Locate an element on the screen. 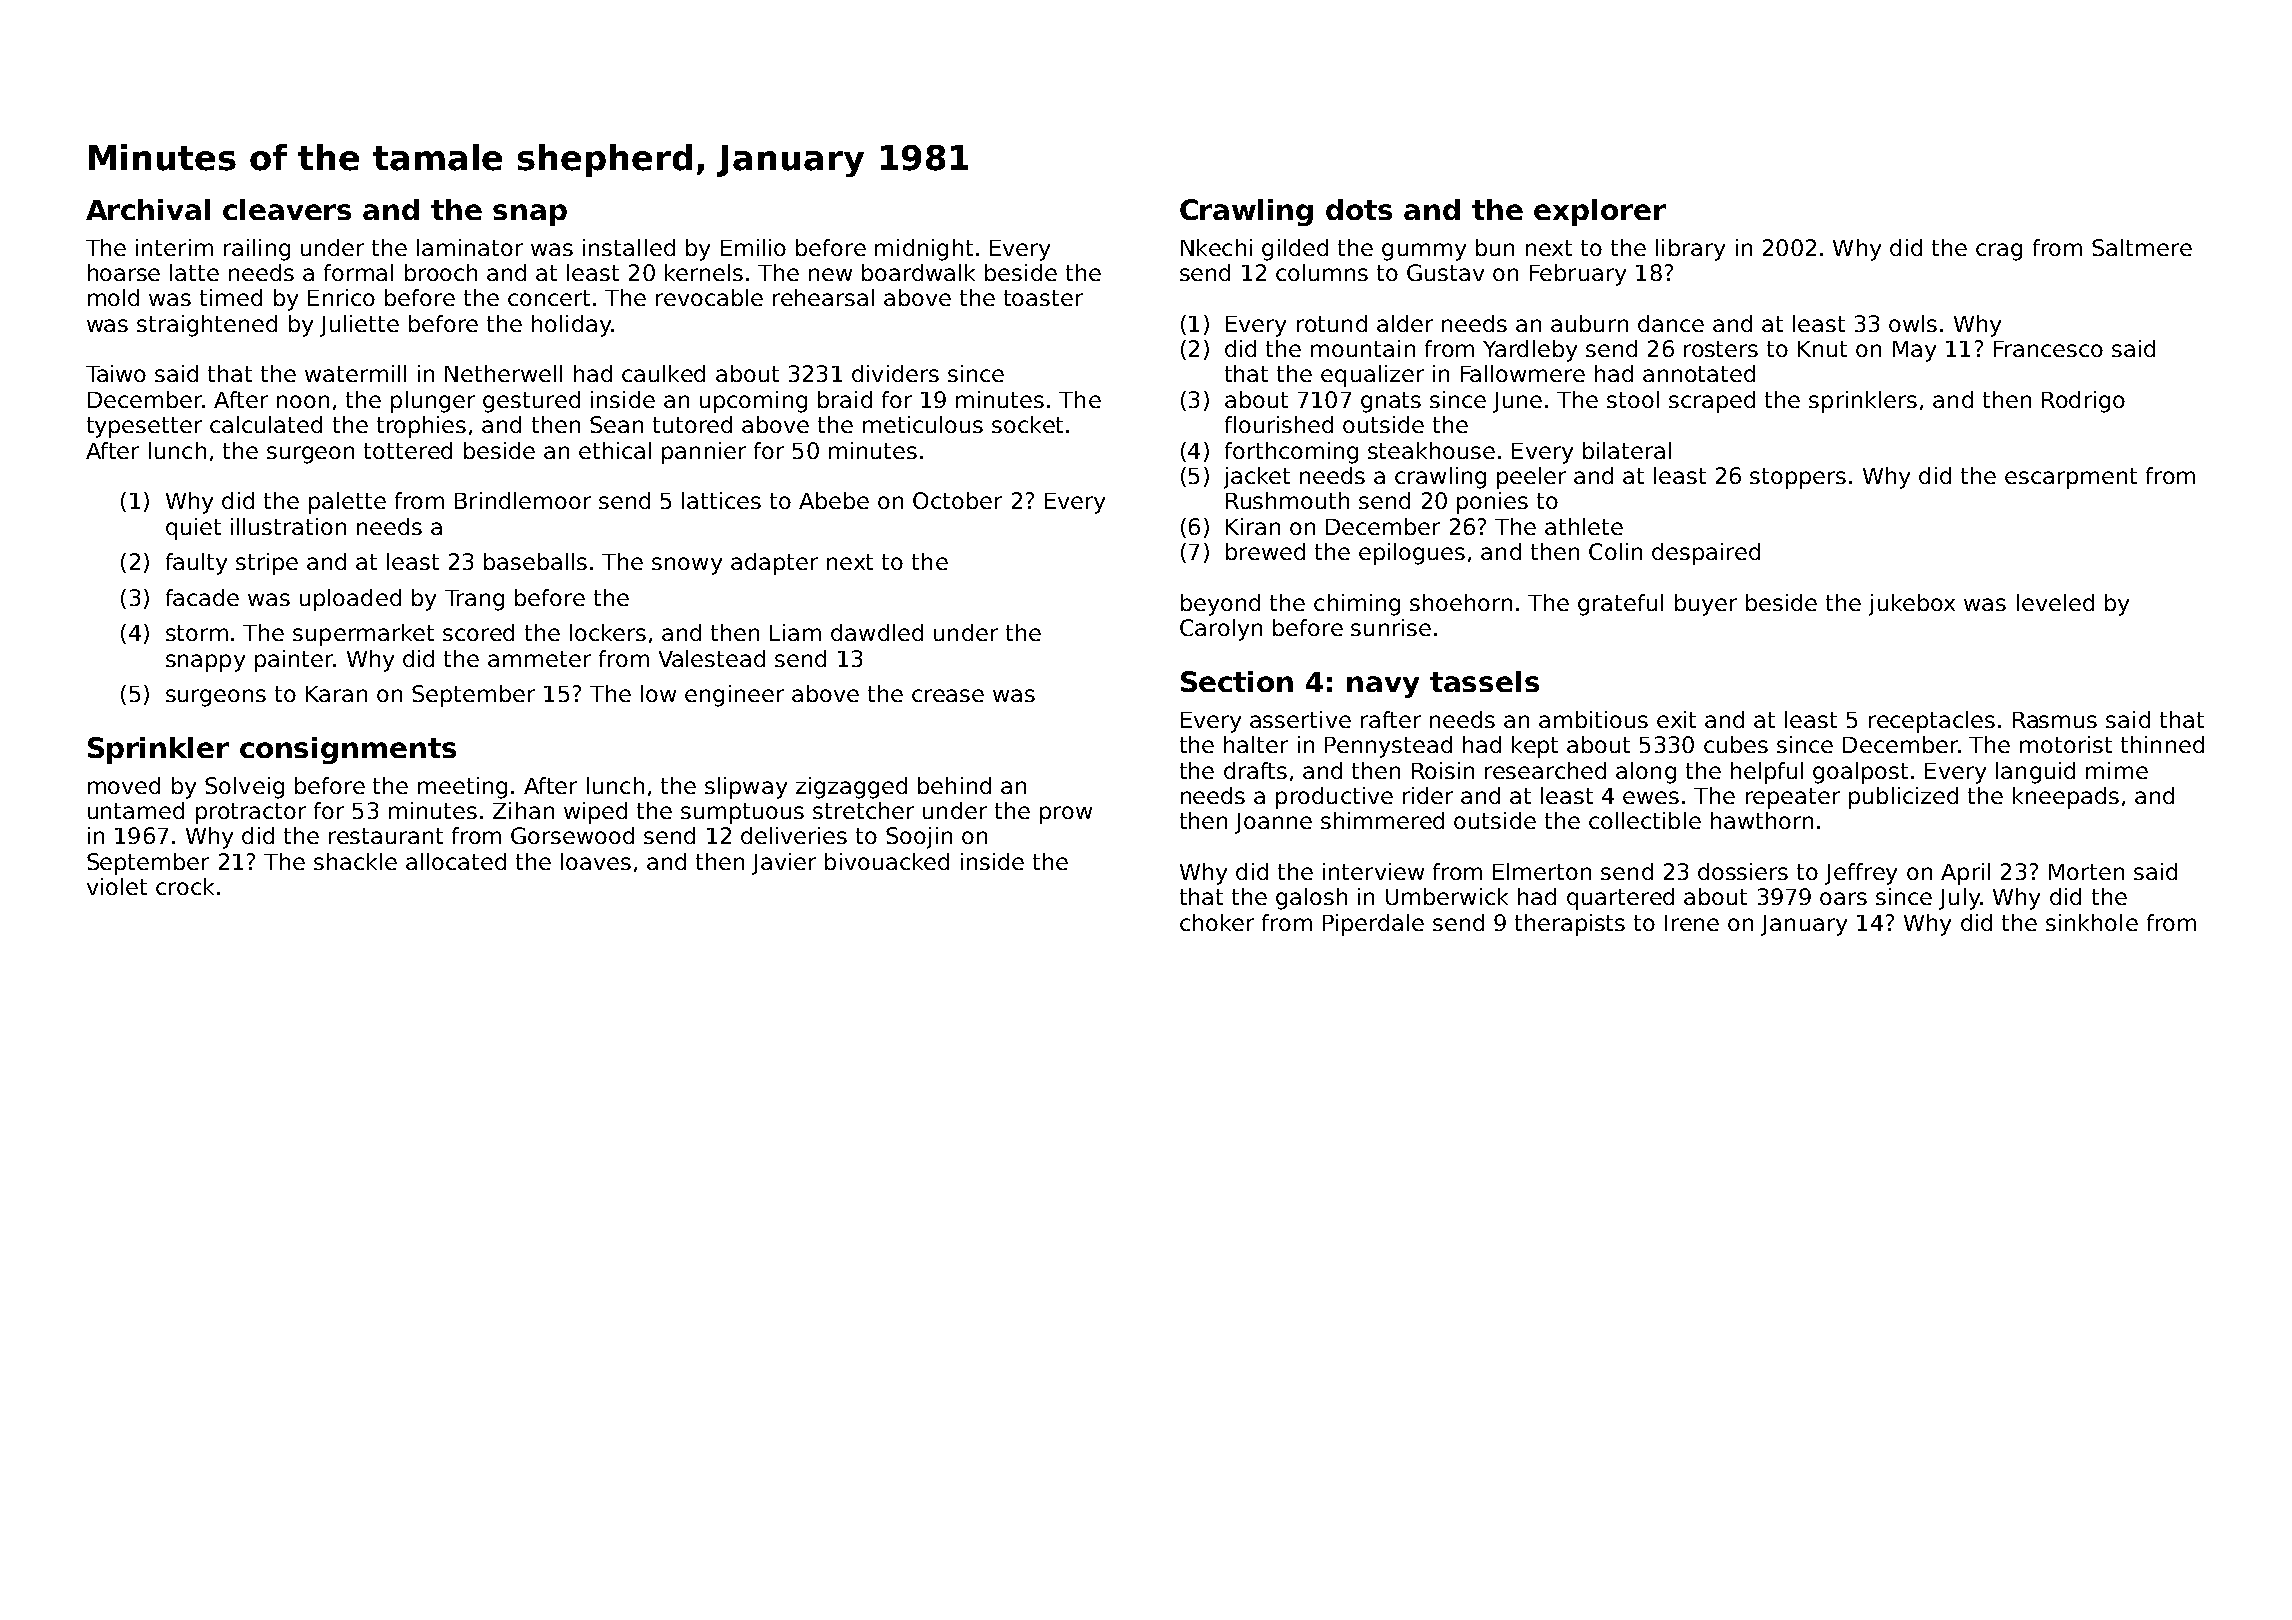  Archival is located at coordinates (148, 209).
